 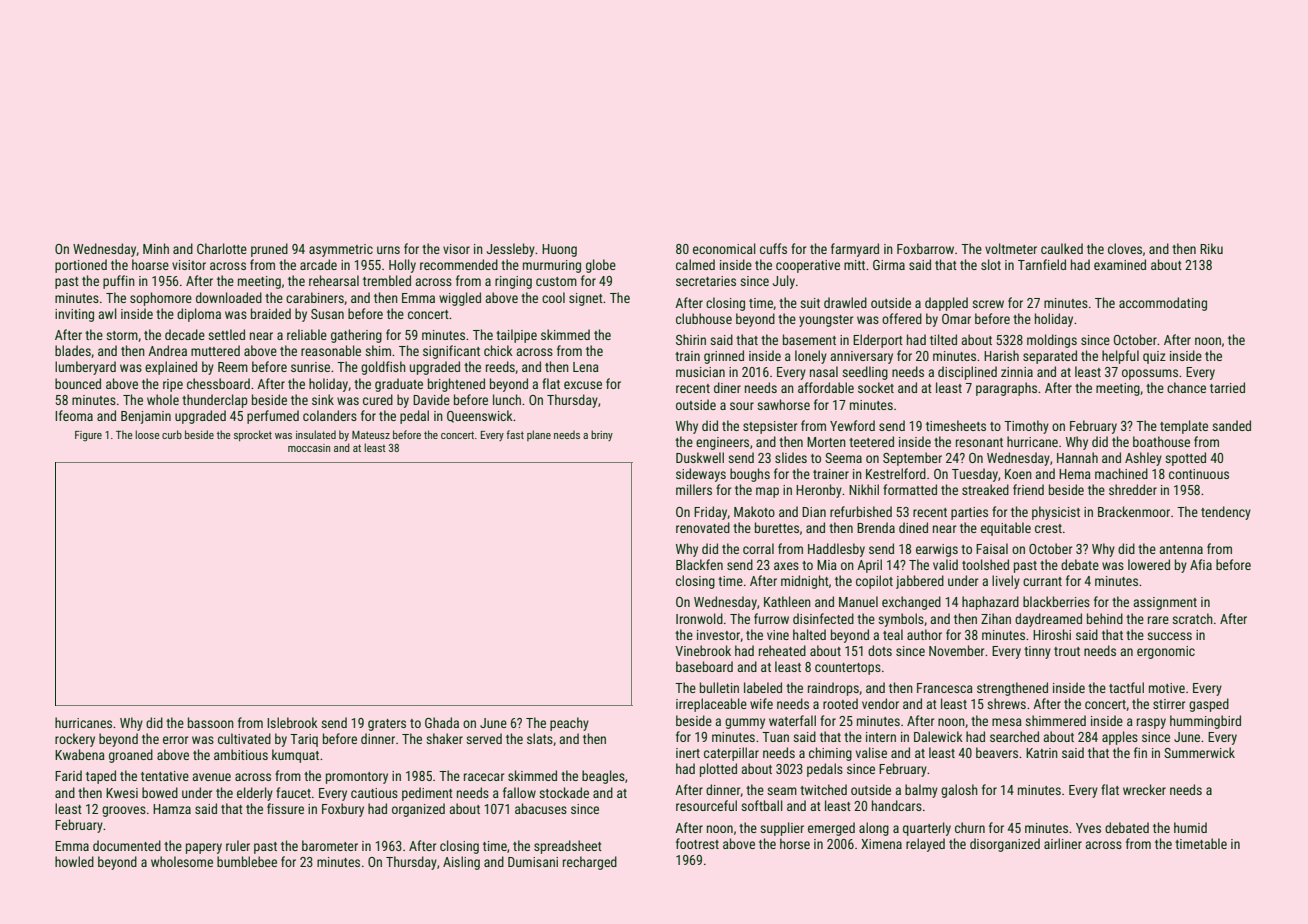 I want to click on currant, so click(x=1042, y=581).
